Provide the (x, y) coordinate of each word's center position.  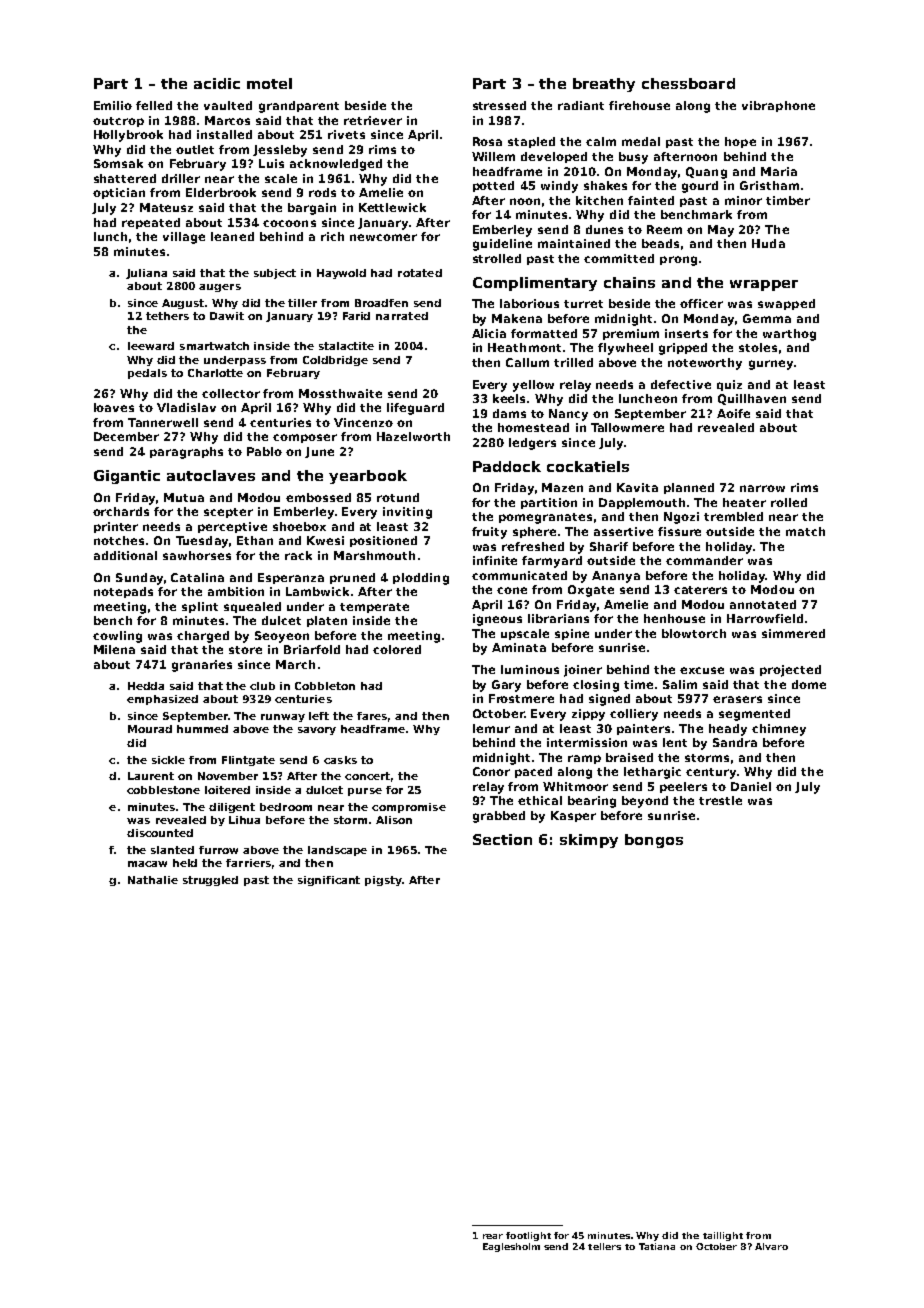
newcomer (383, 237)
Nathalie (153, 880)
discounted (160, 833)
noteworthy (705, 364)
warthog (789, 335)
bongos (654, 841)
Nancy (568, 415)
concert (367, 776)
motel (269, 83)
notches (119, 540)
